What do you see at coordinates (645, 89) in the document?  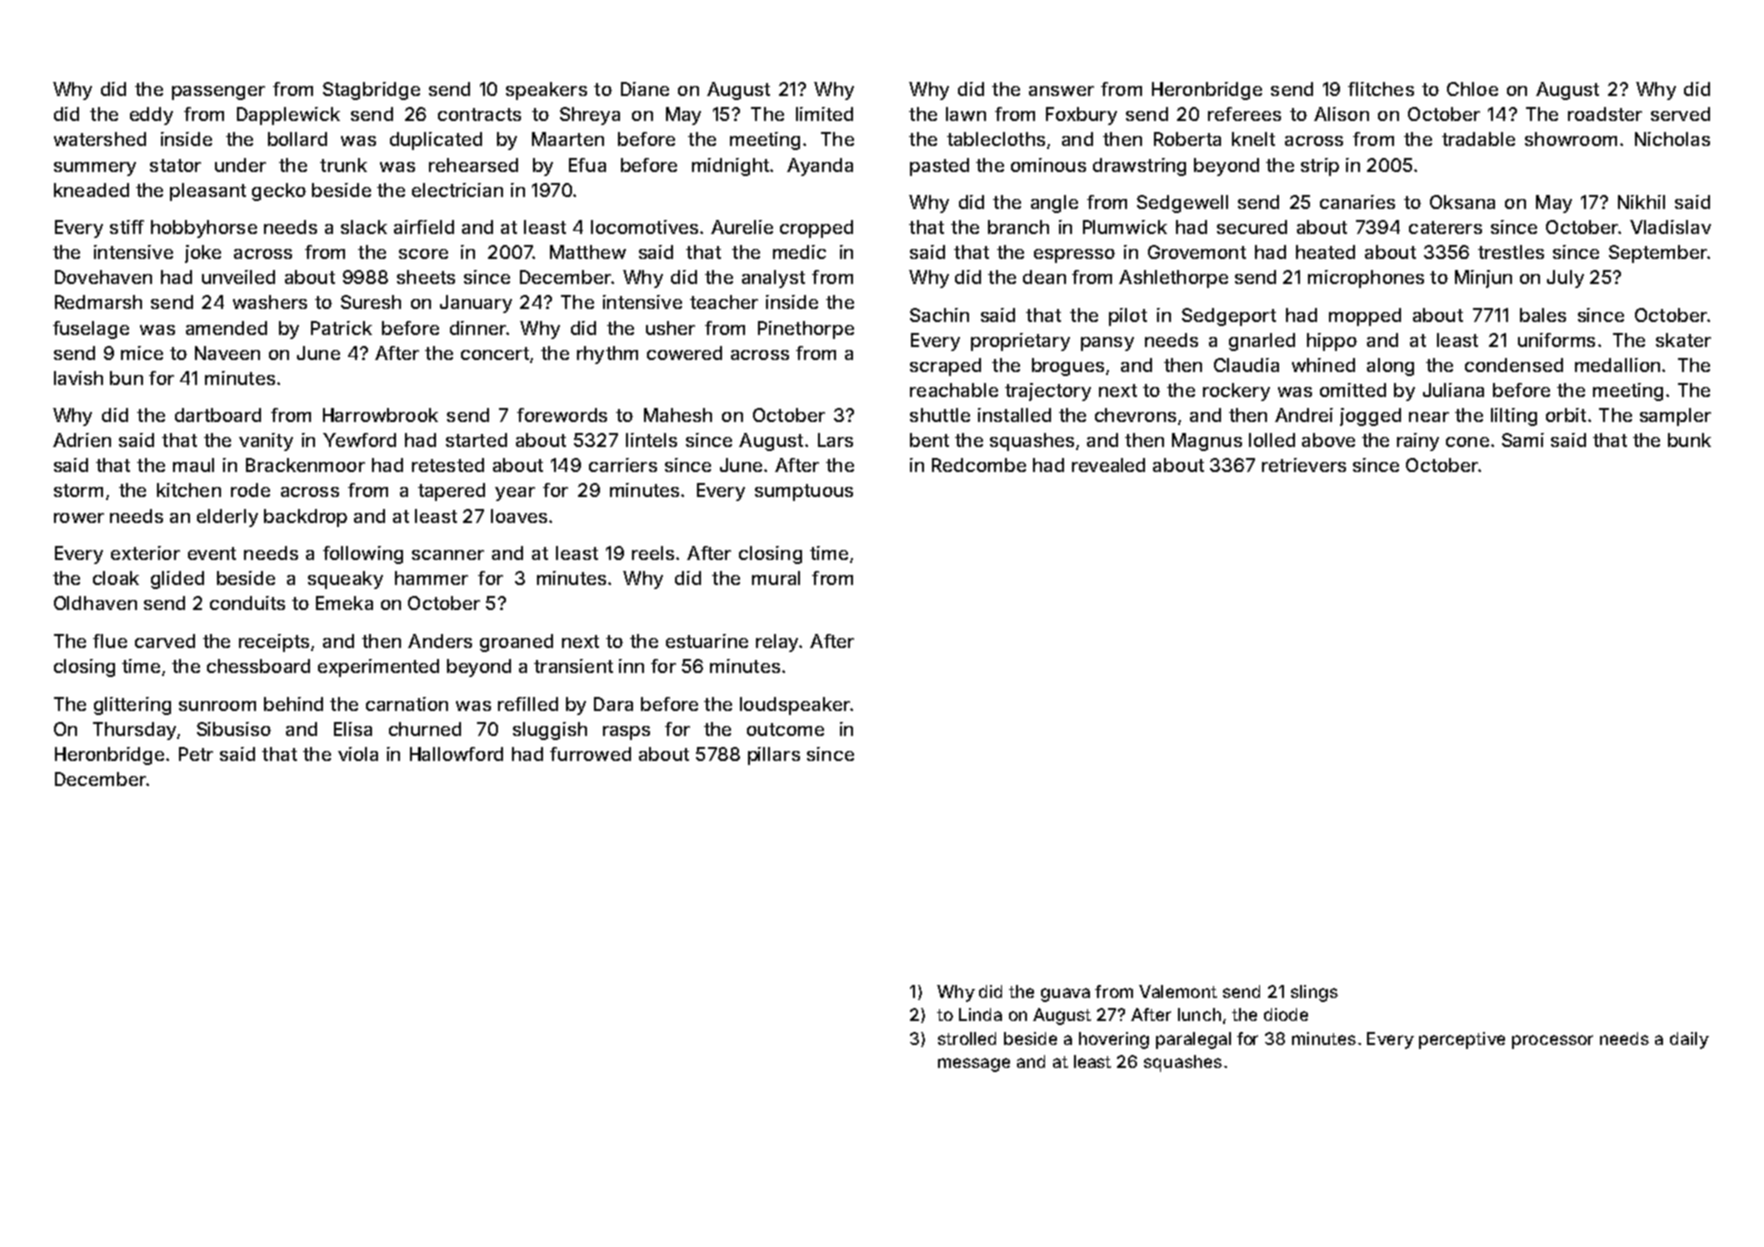 I see `Diane` at bounding box center [645, 89].
